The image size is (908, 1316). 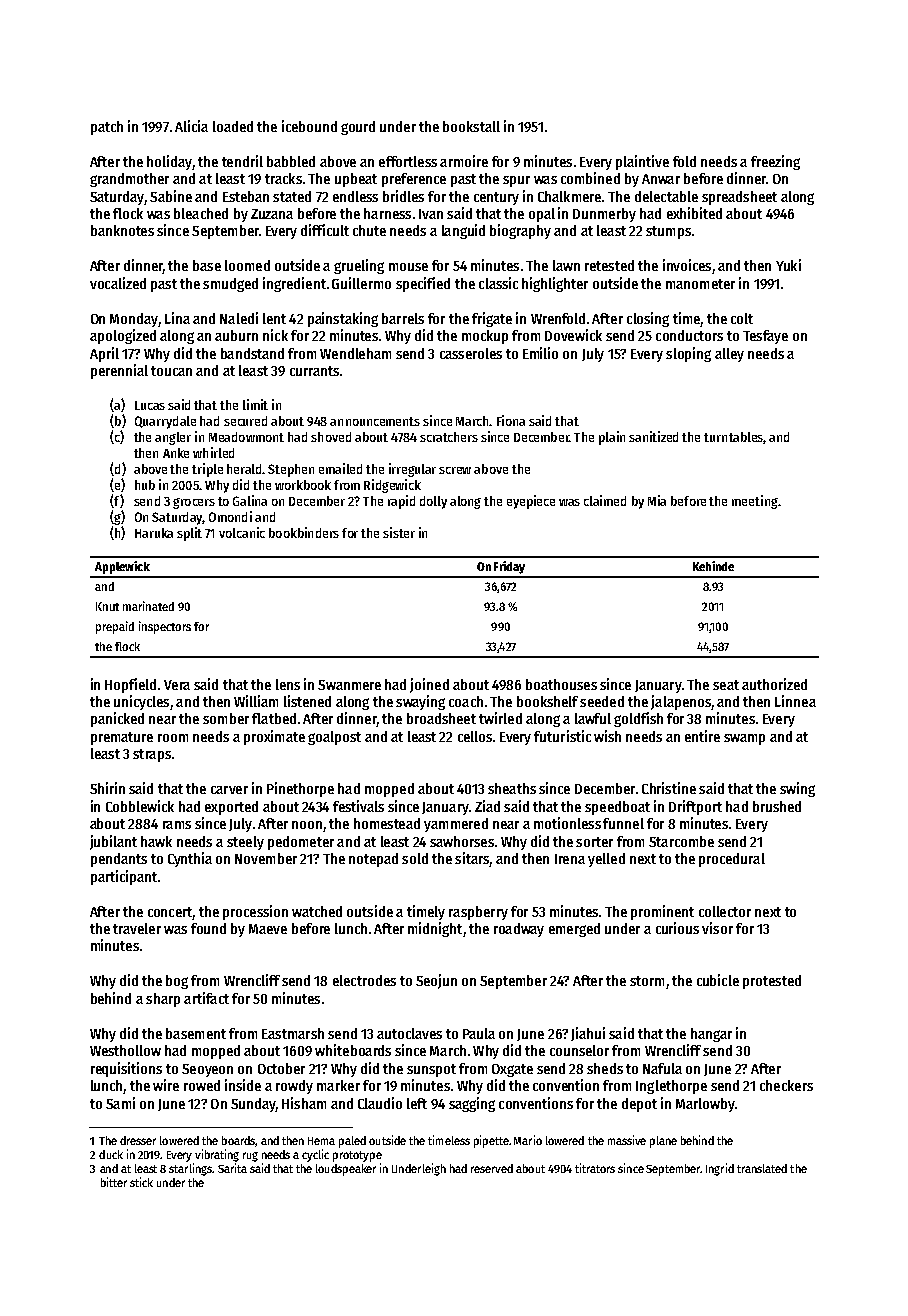 What do you see at coordinates (399, 532) in the screenshot?
I see `sister` at bounding box center [399, 532].
